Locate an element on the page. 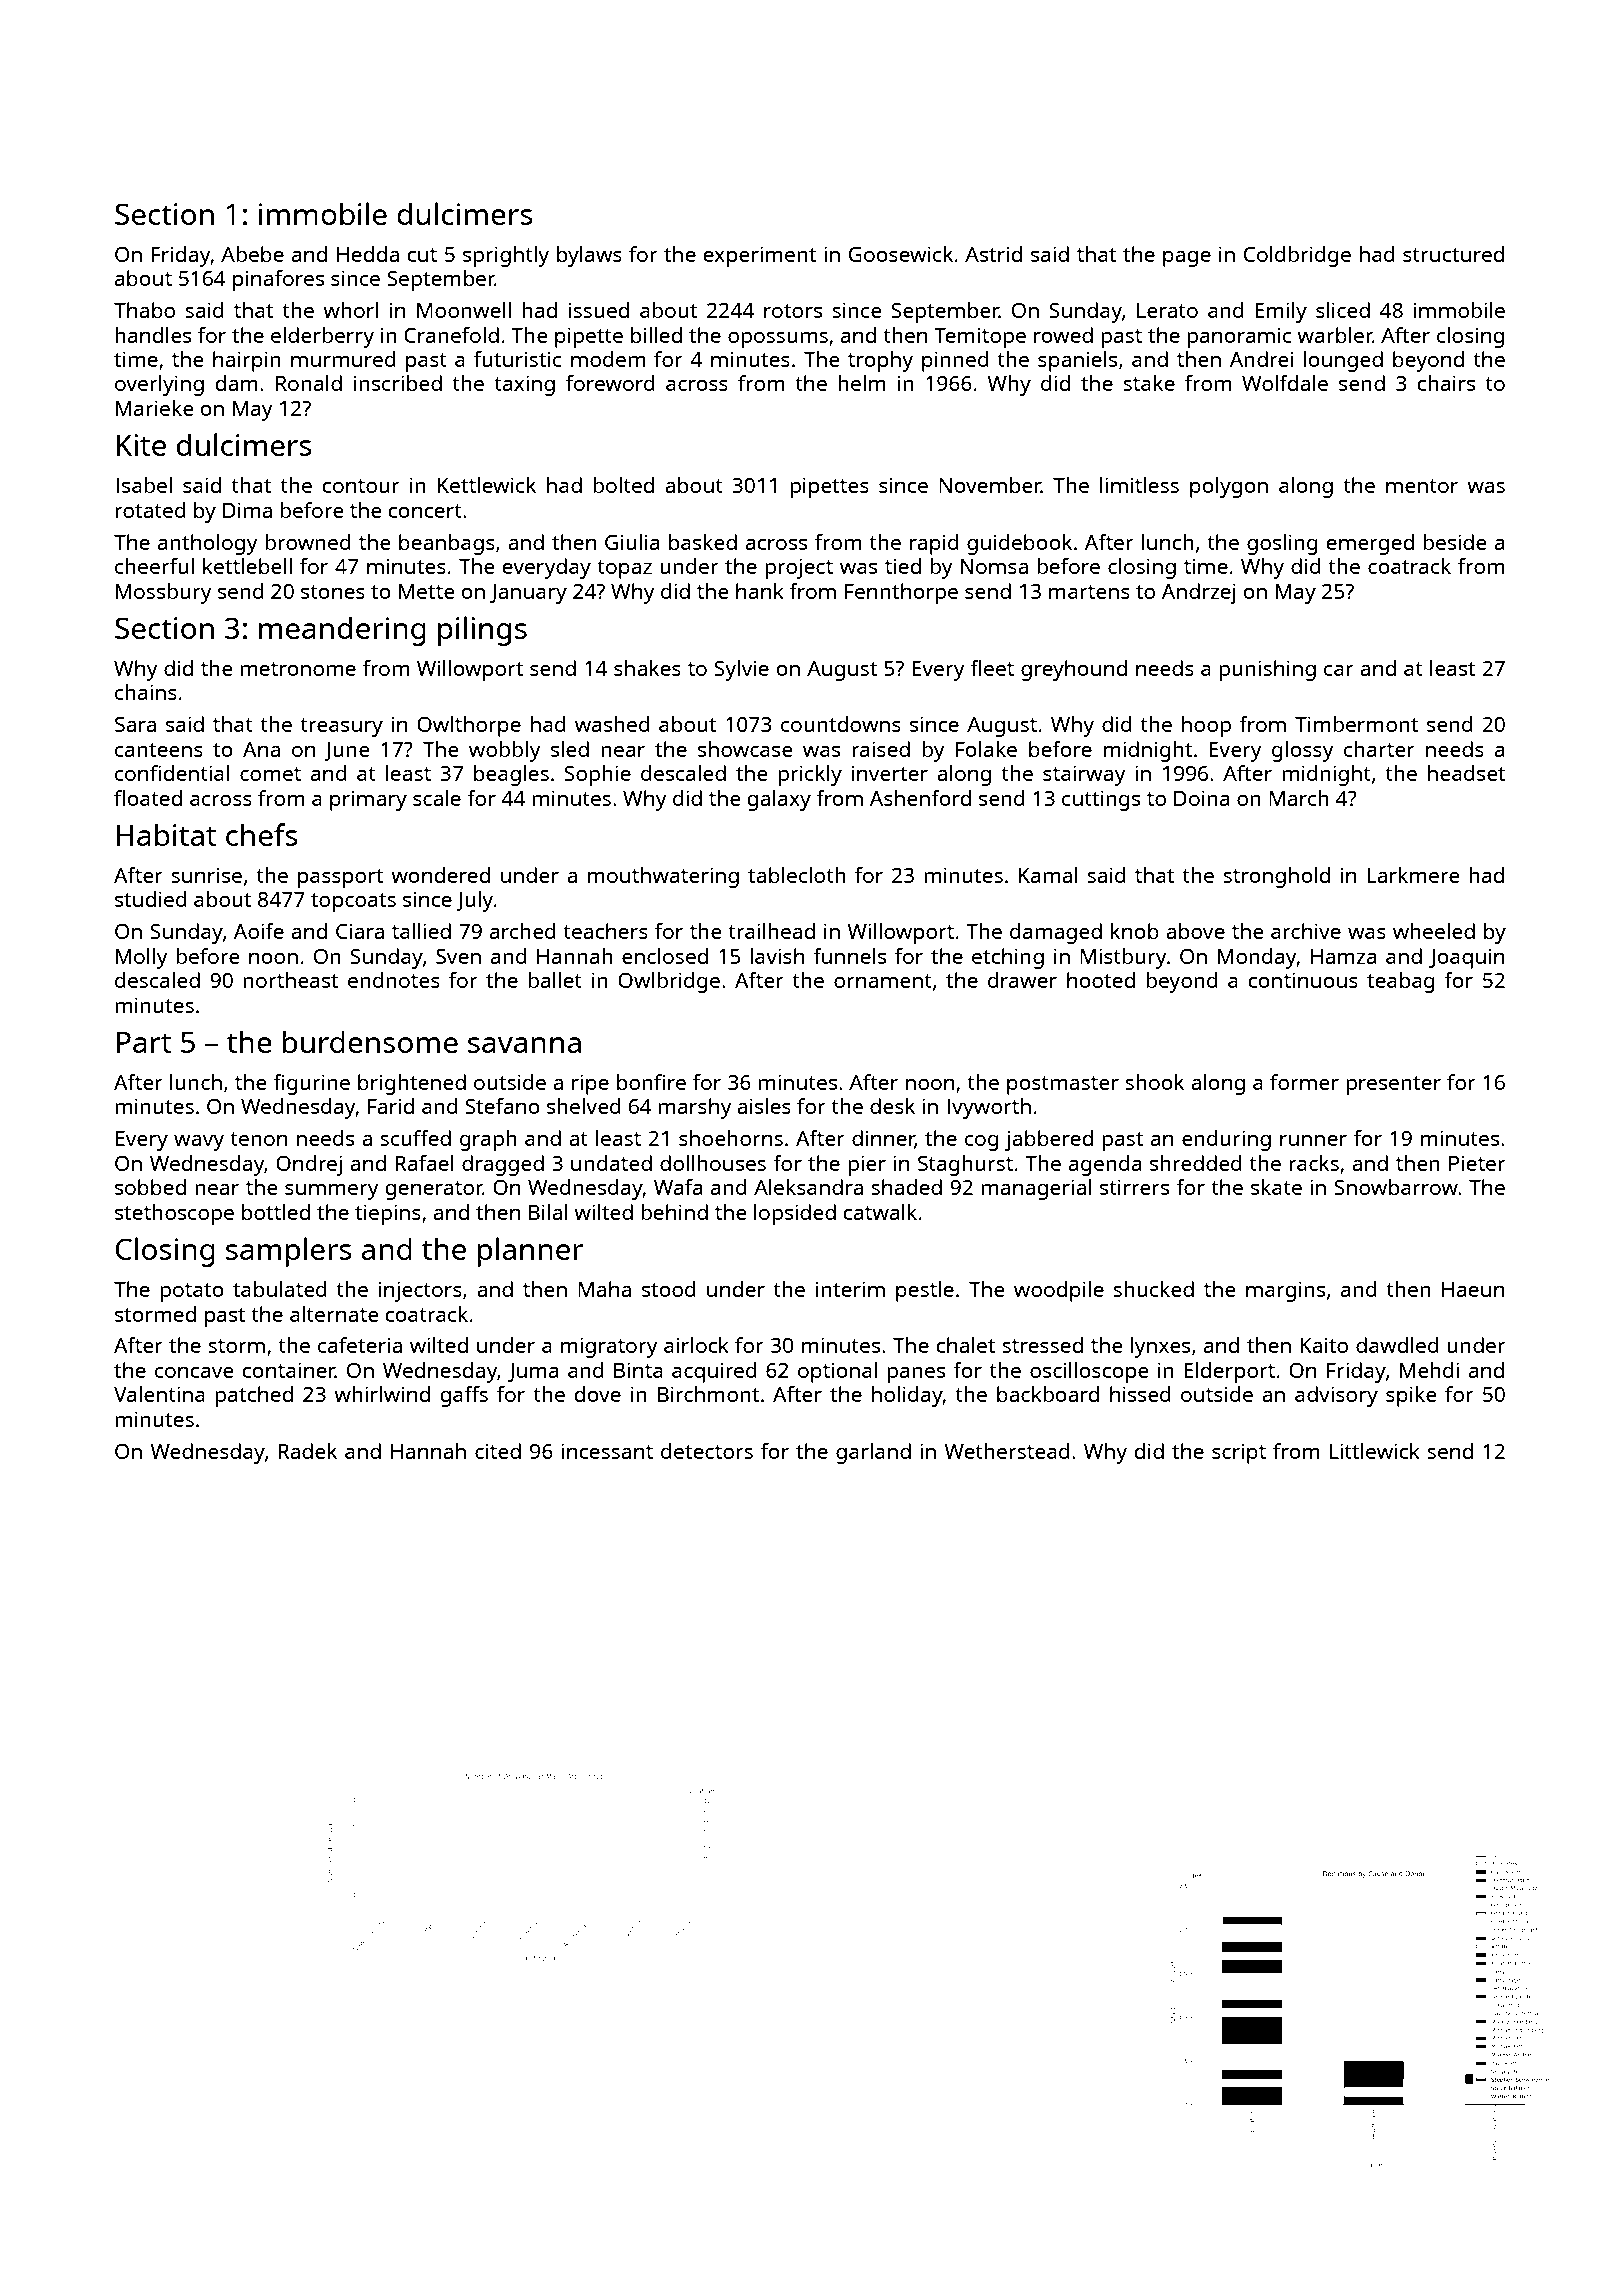 The image size is (1620, 2292). Coldbridge is located at coordinates (1297, 256).
